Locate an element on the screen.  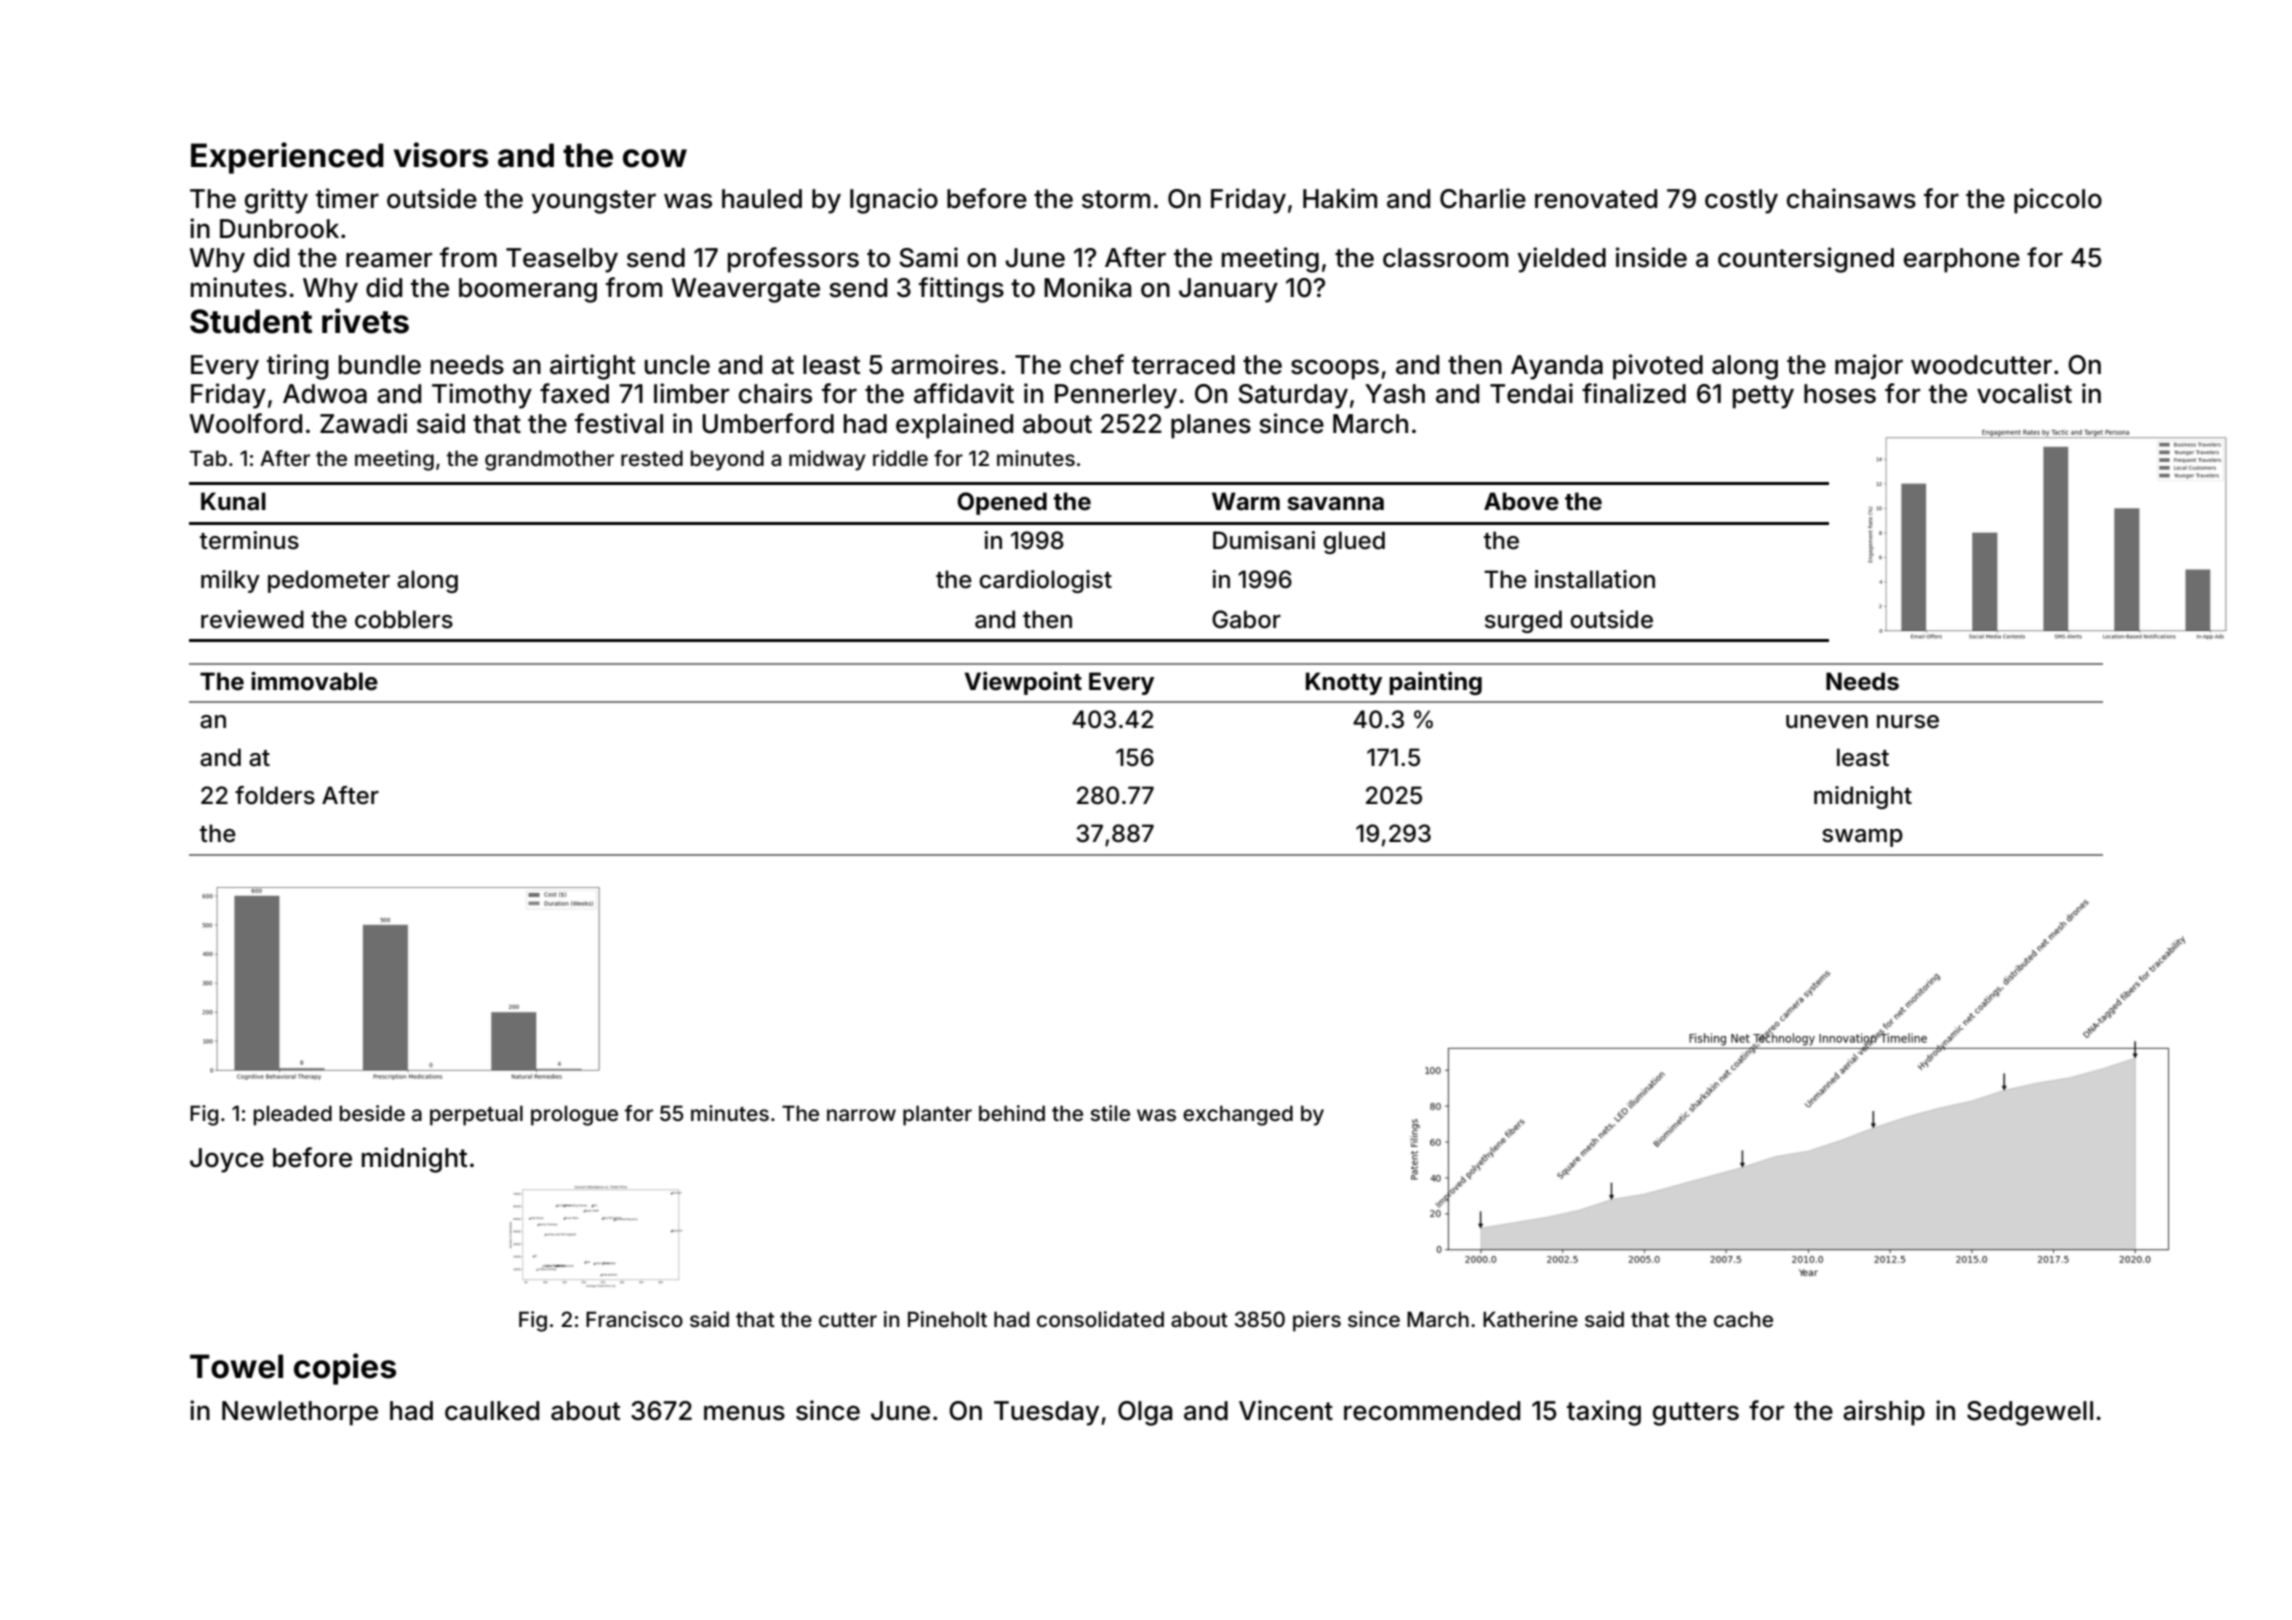
chef is located at coordinates (1097, 364).
